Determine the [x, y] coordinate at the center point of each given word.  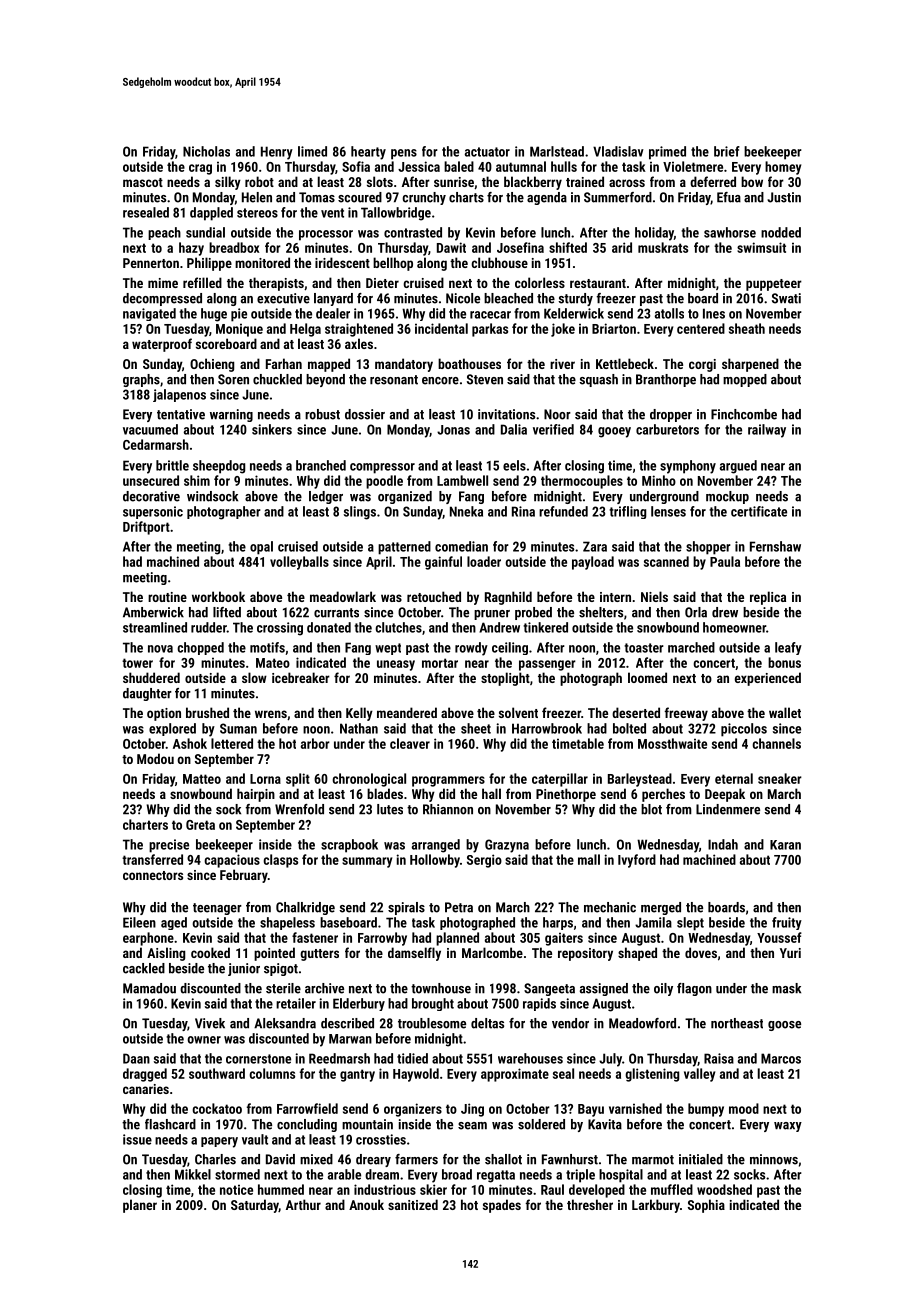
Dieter [382, 283]
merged [661, 908]
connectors [153, 875]
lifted [227, 612]
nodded [781, 232]
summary [367, 862]
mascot [143, 182]
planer [140, 1206]
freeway [686, 714]
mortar [440, 663]
